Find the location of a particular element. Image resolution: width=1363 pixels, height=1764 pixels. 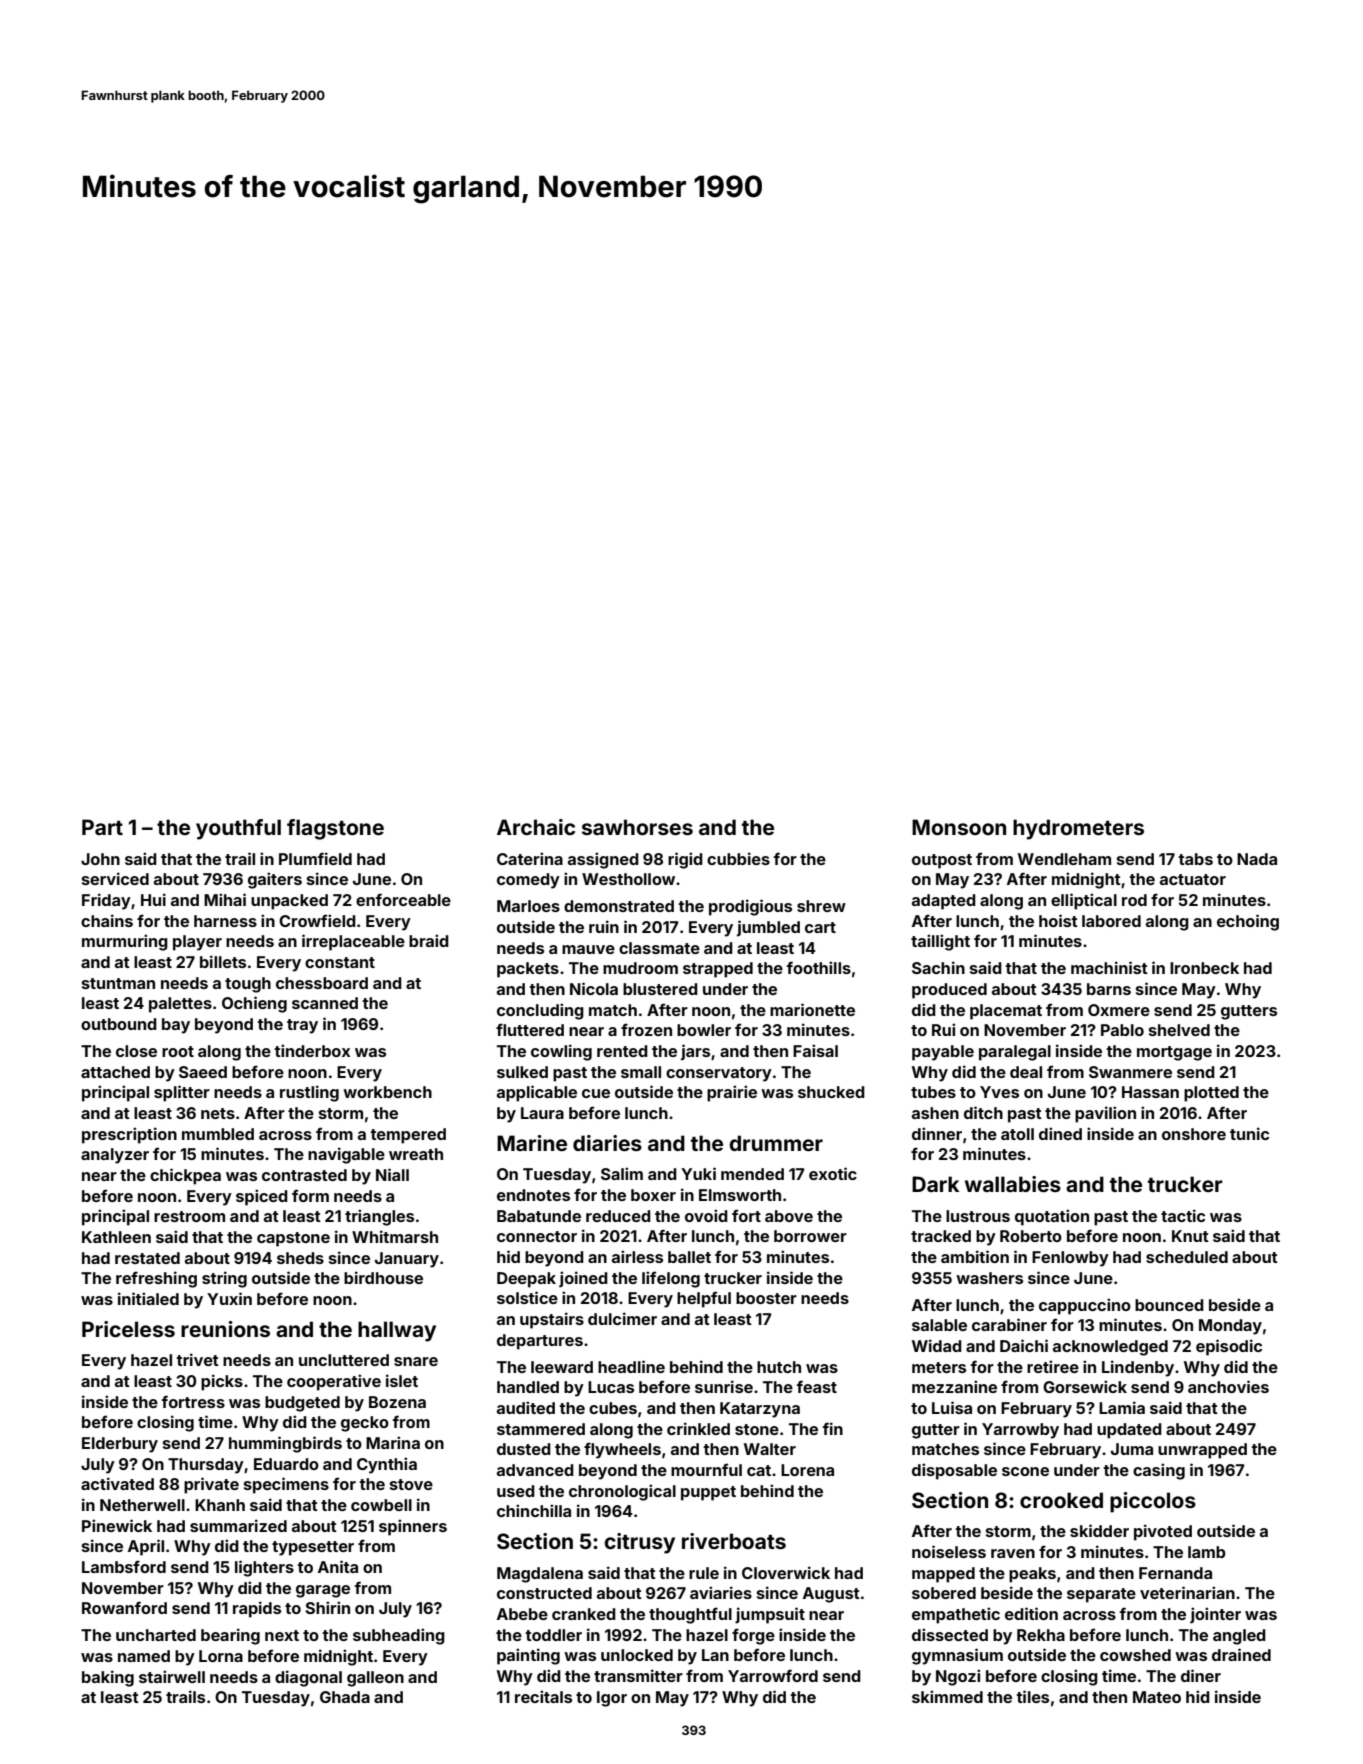

prodigious is located at coordinates (750, 907).
